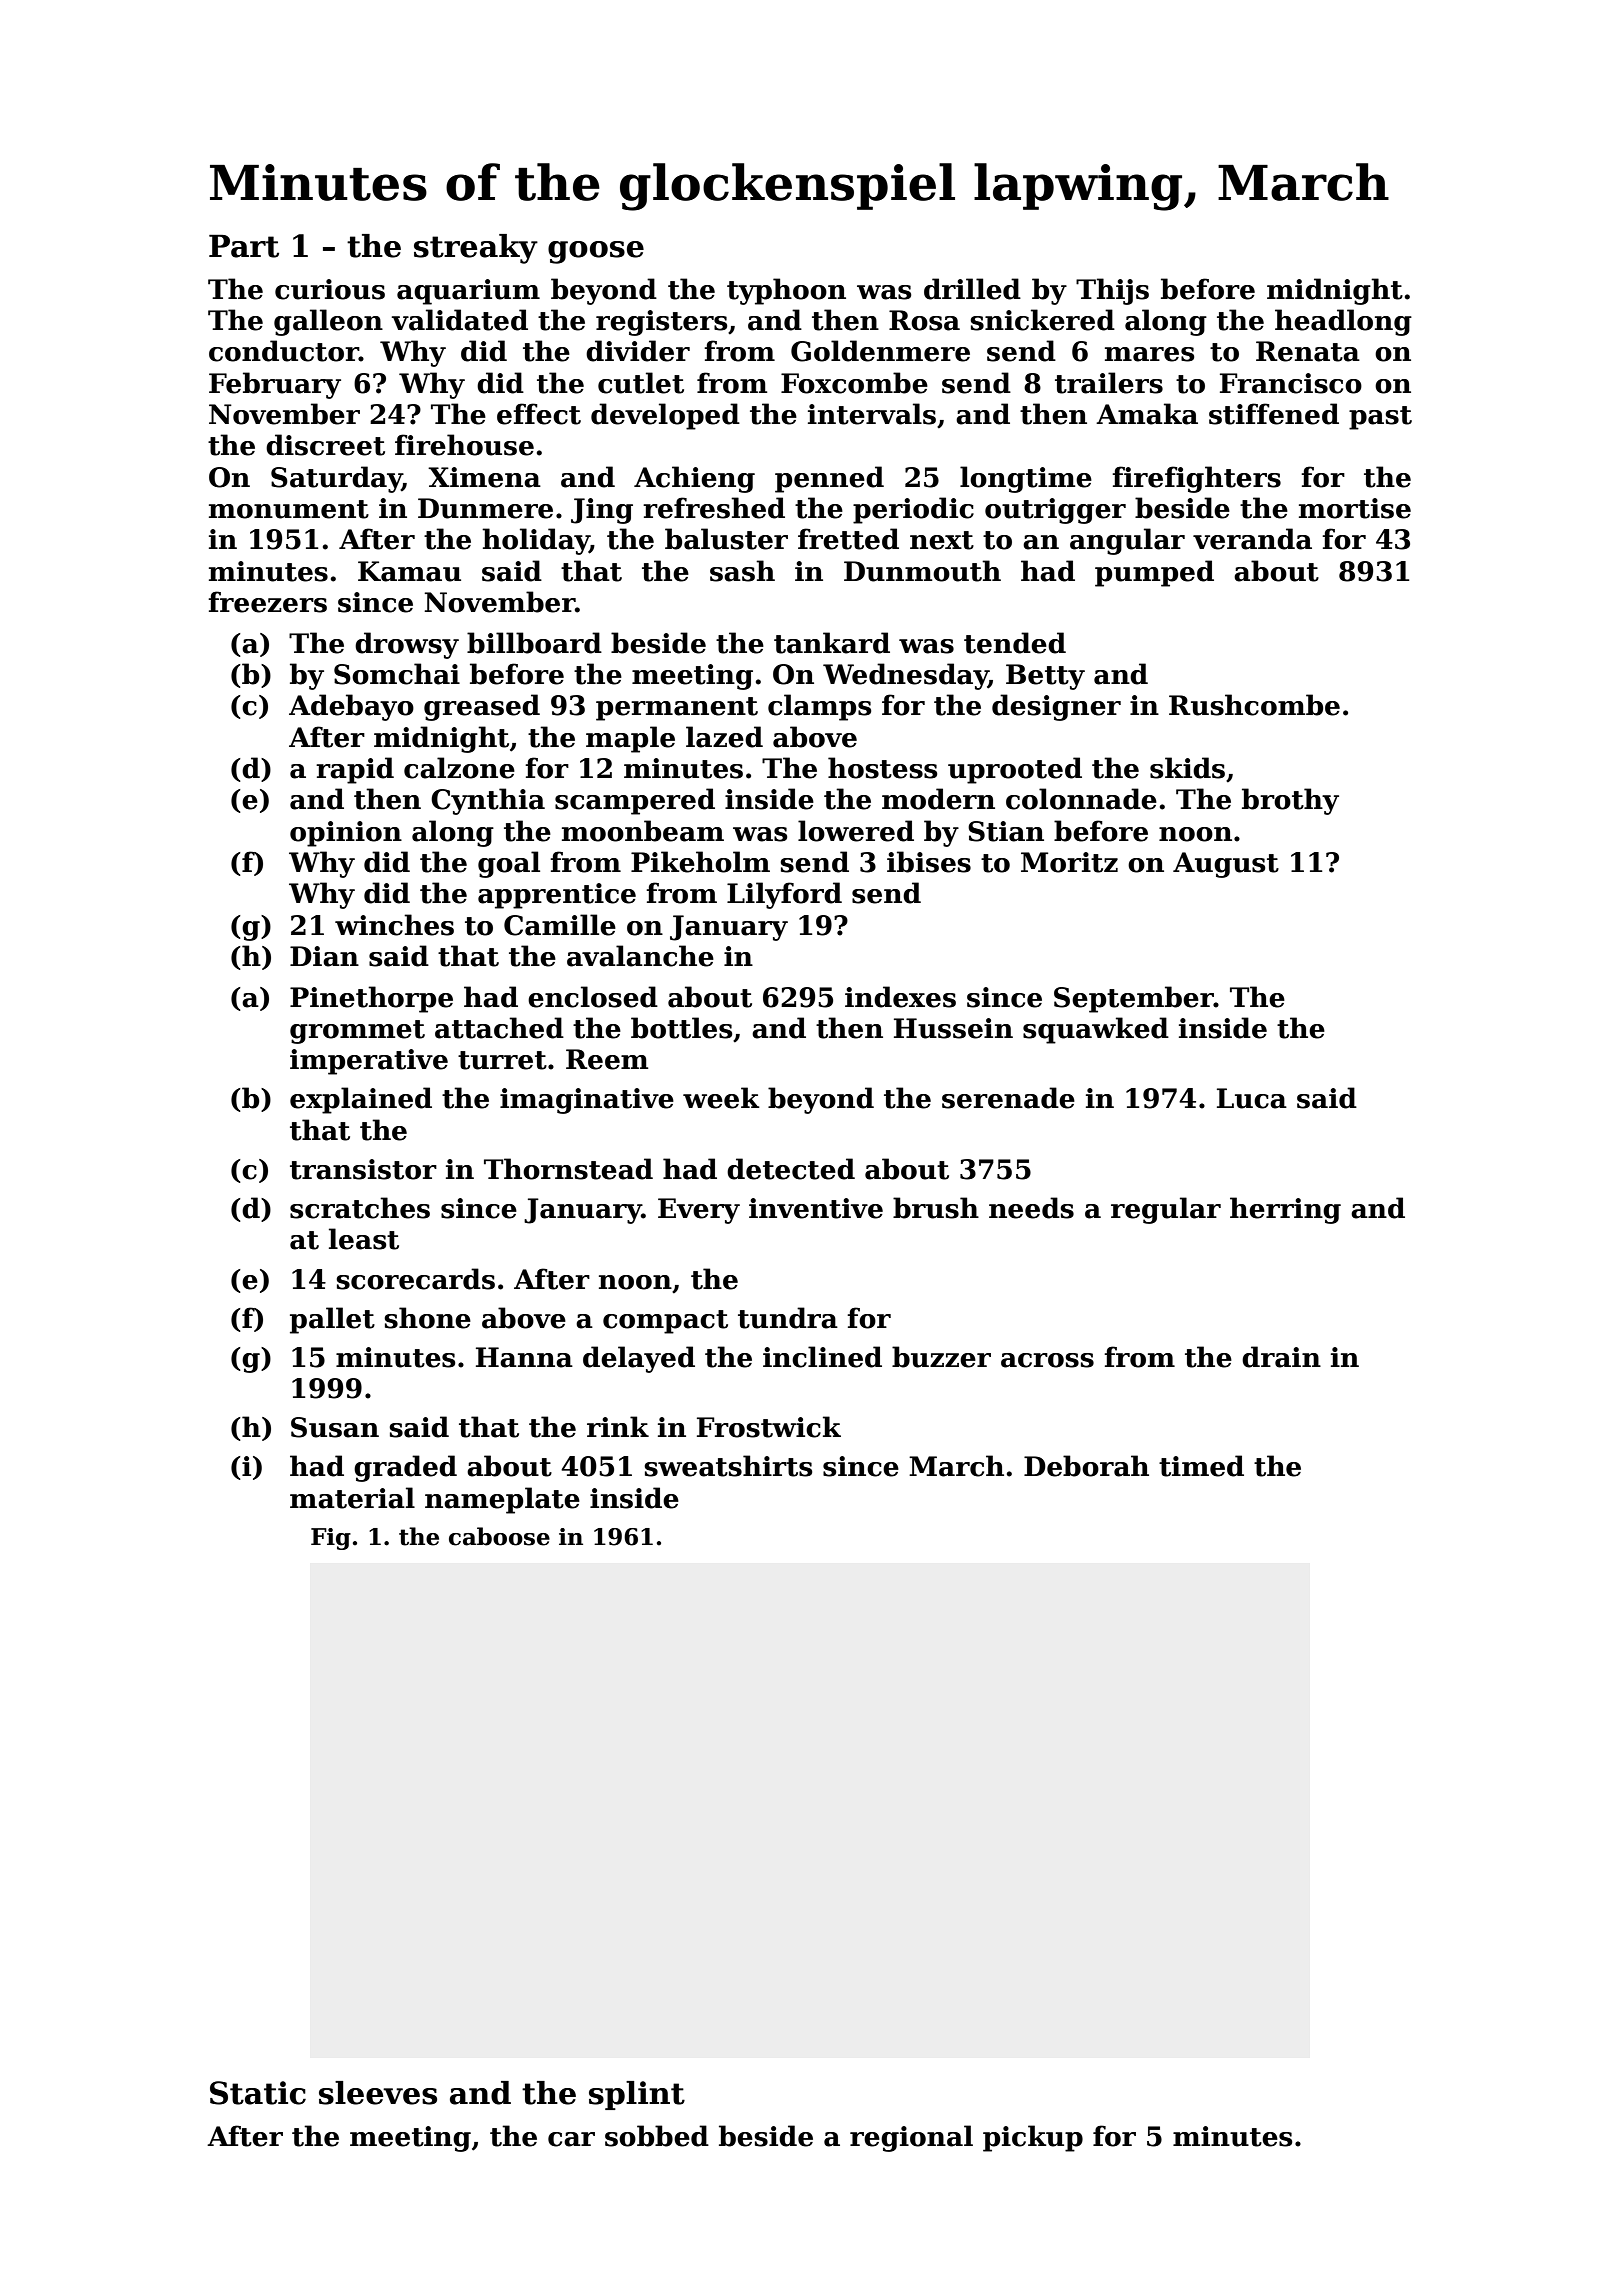  What do you see at coordinates (1285, 1210) in the screenshot?
I see `herring` at bounding box center [1285, 1210].
